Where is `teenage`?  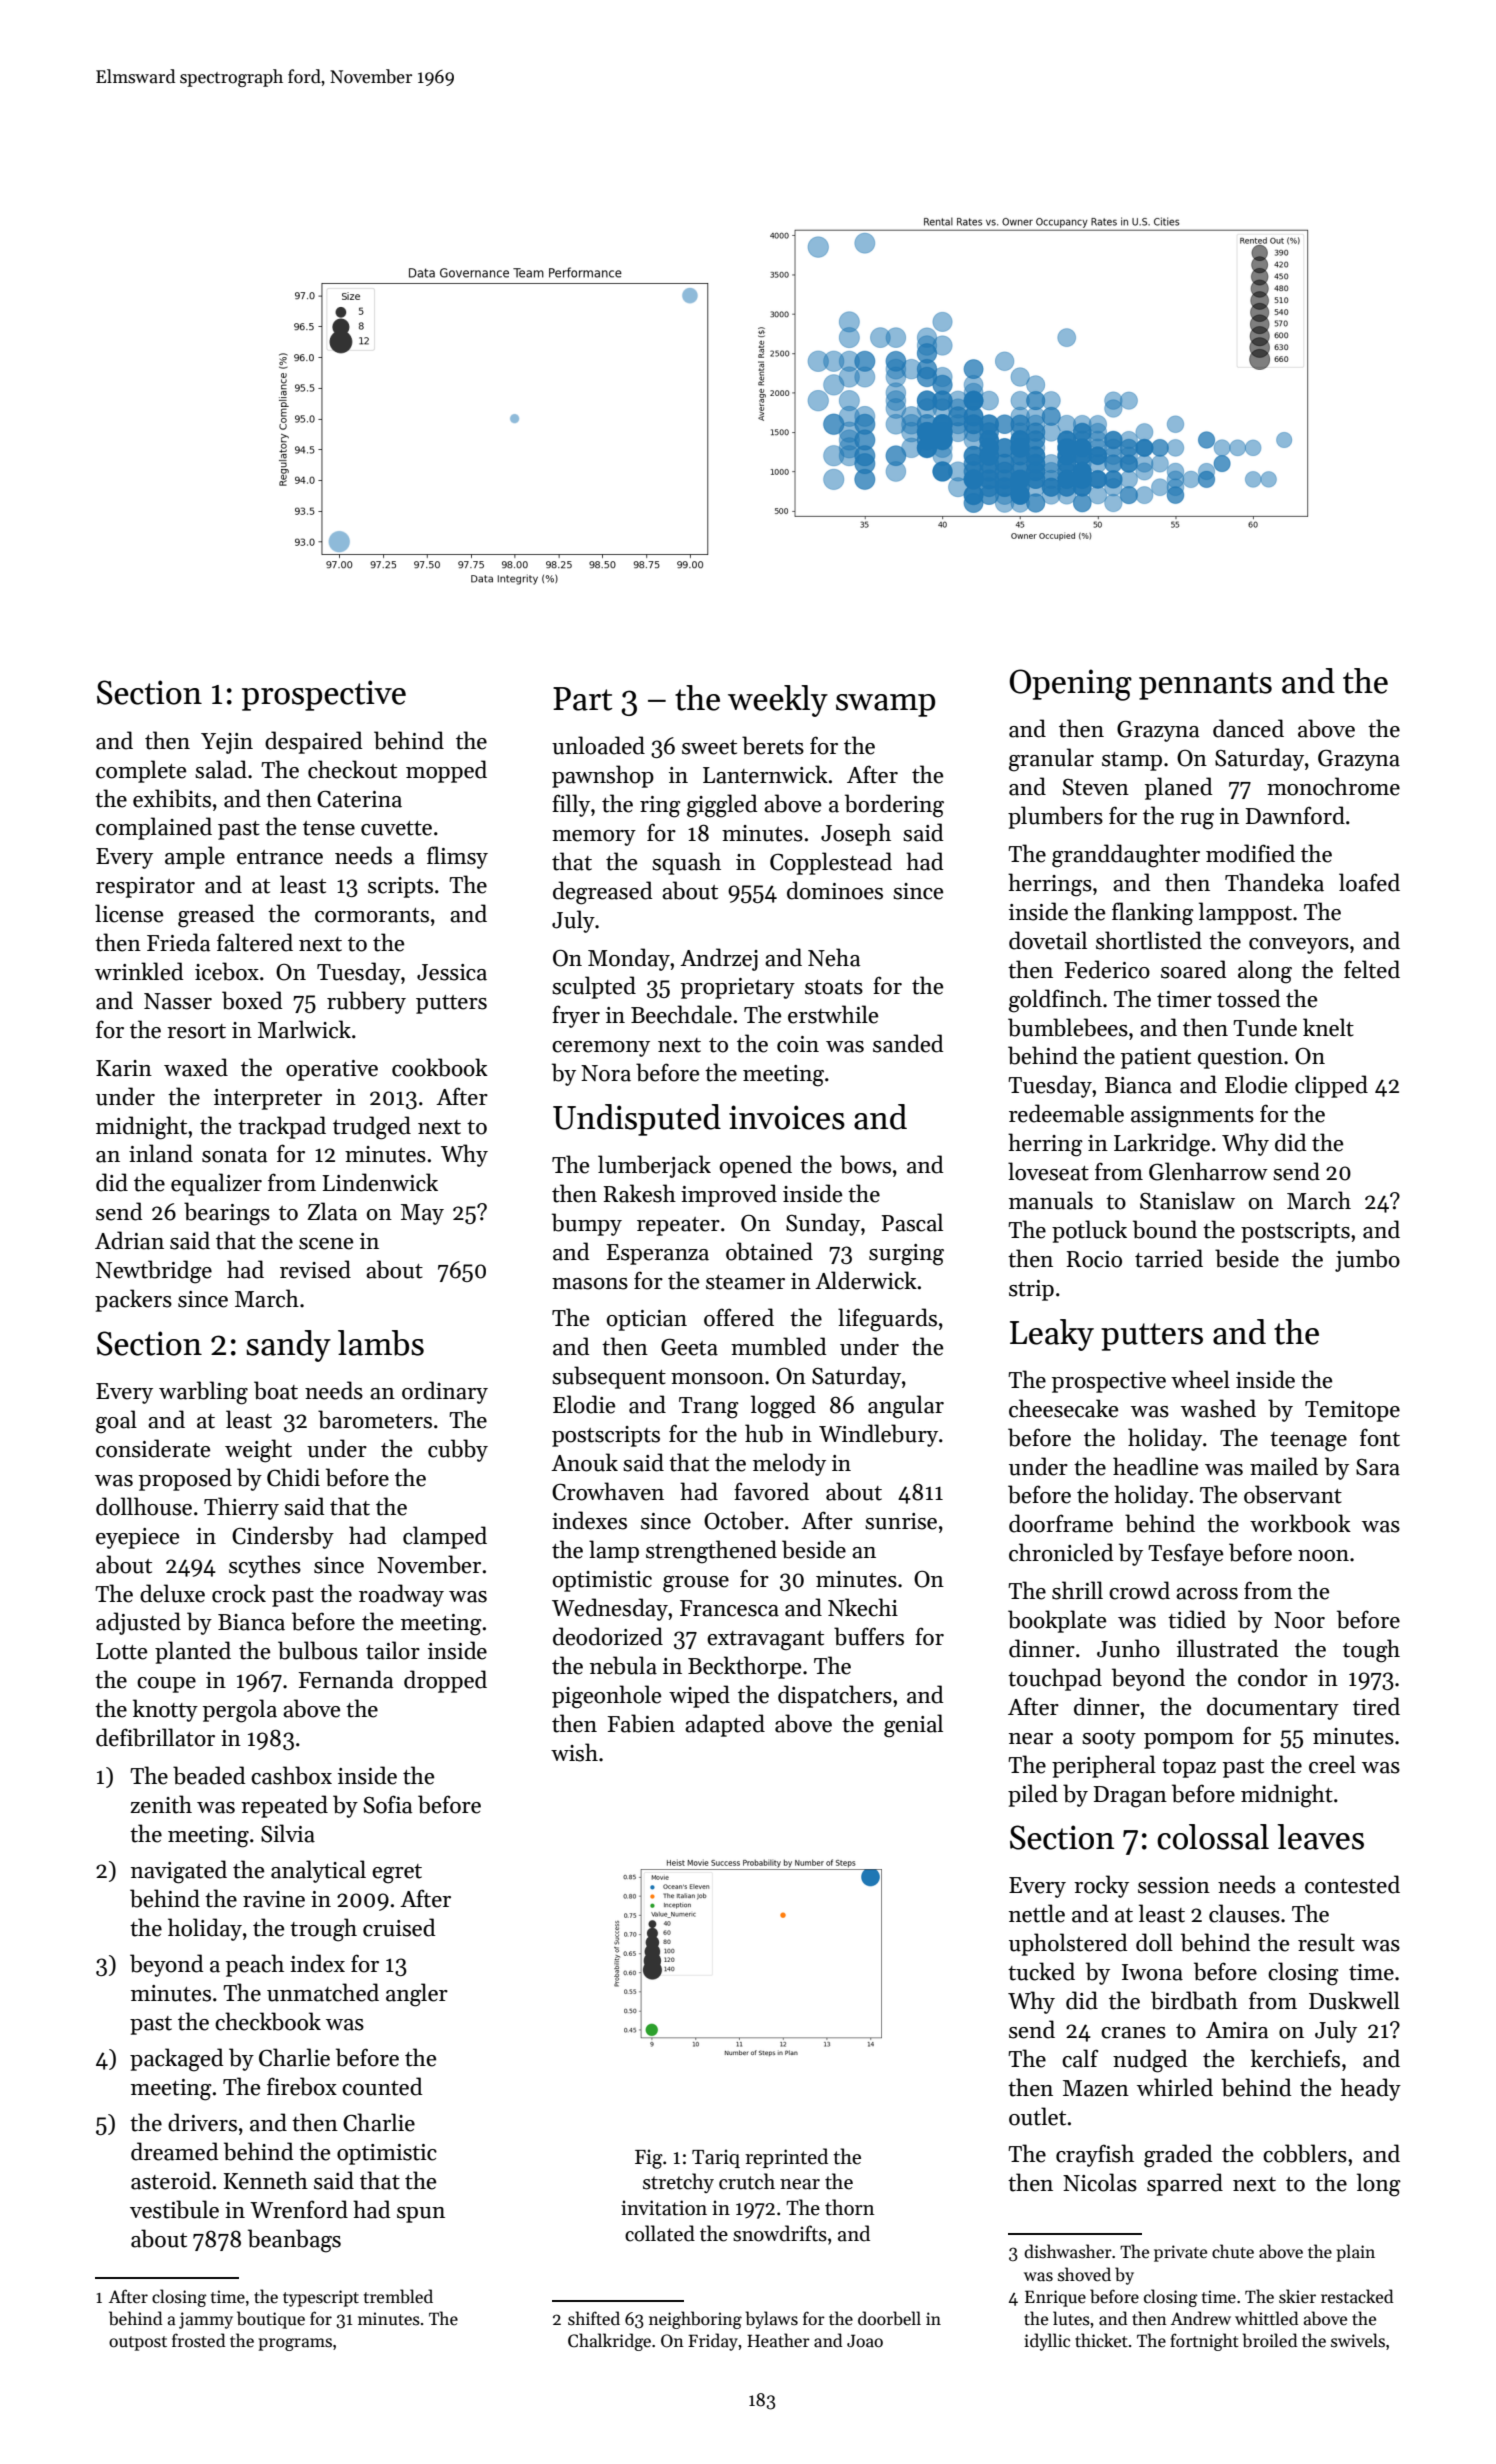 teenage is located at coordinates (1308, 1442).
